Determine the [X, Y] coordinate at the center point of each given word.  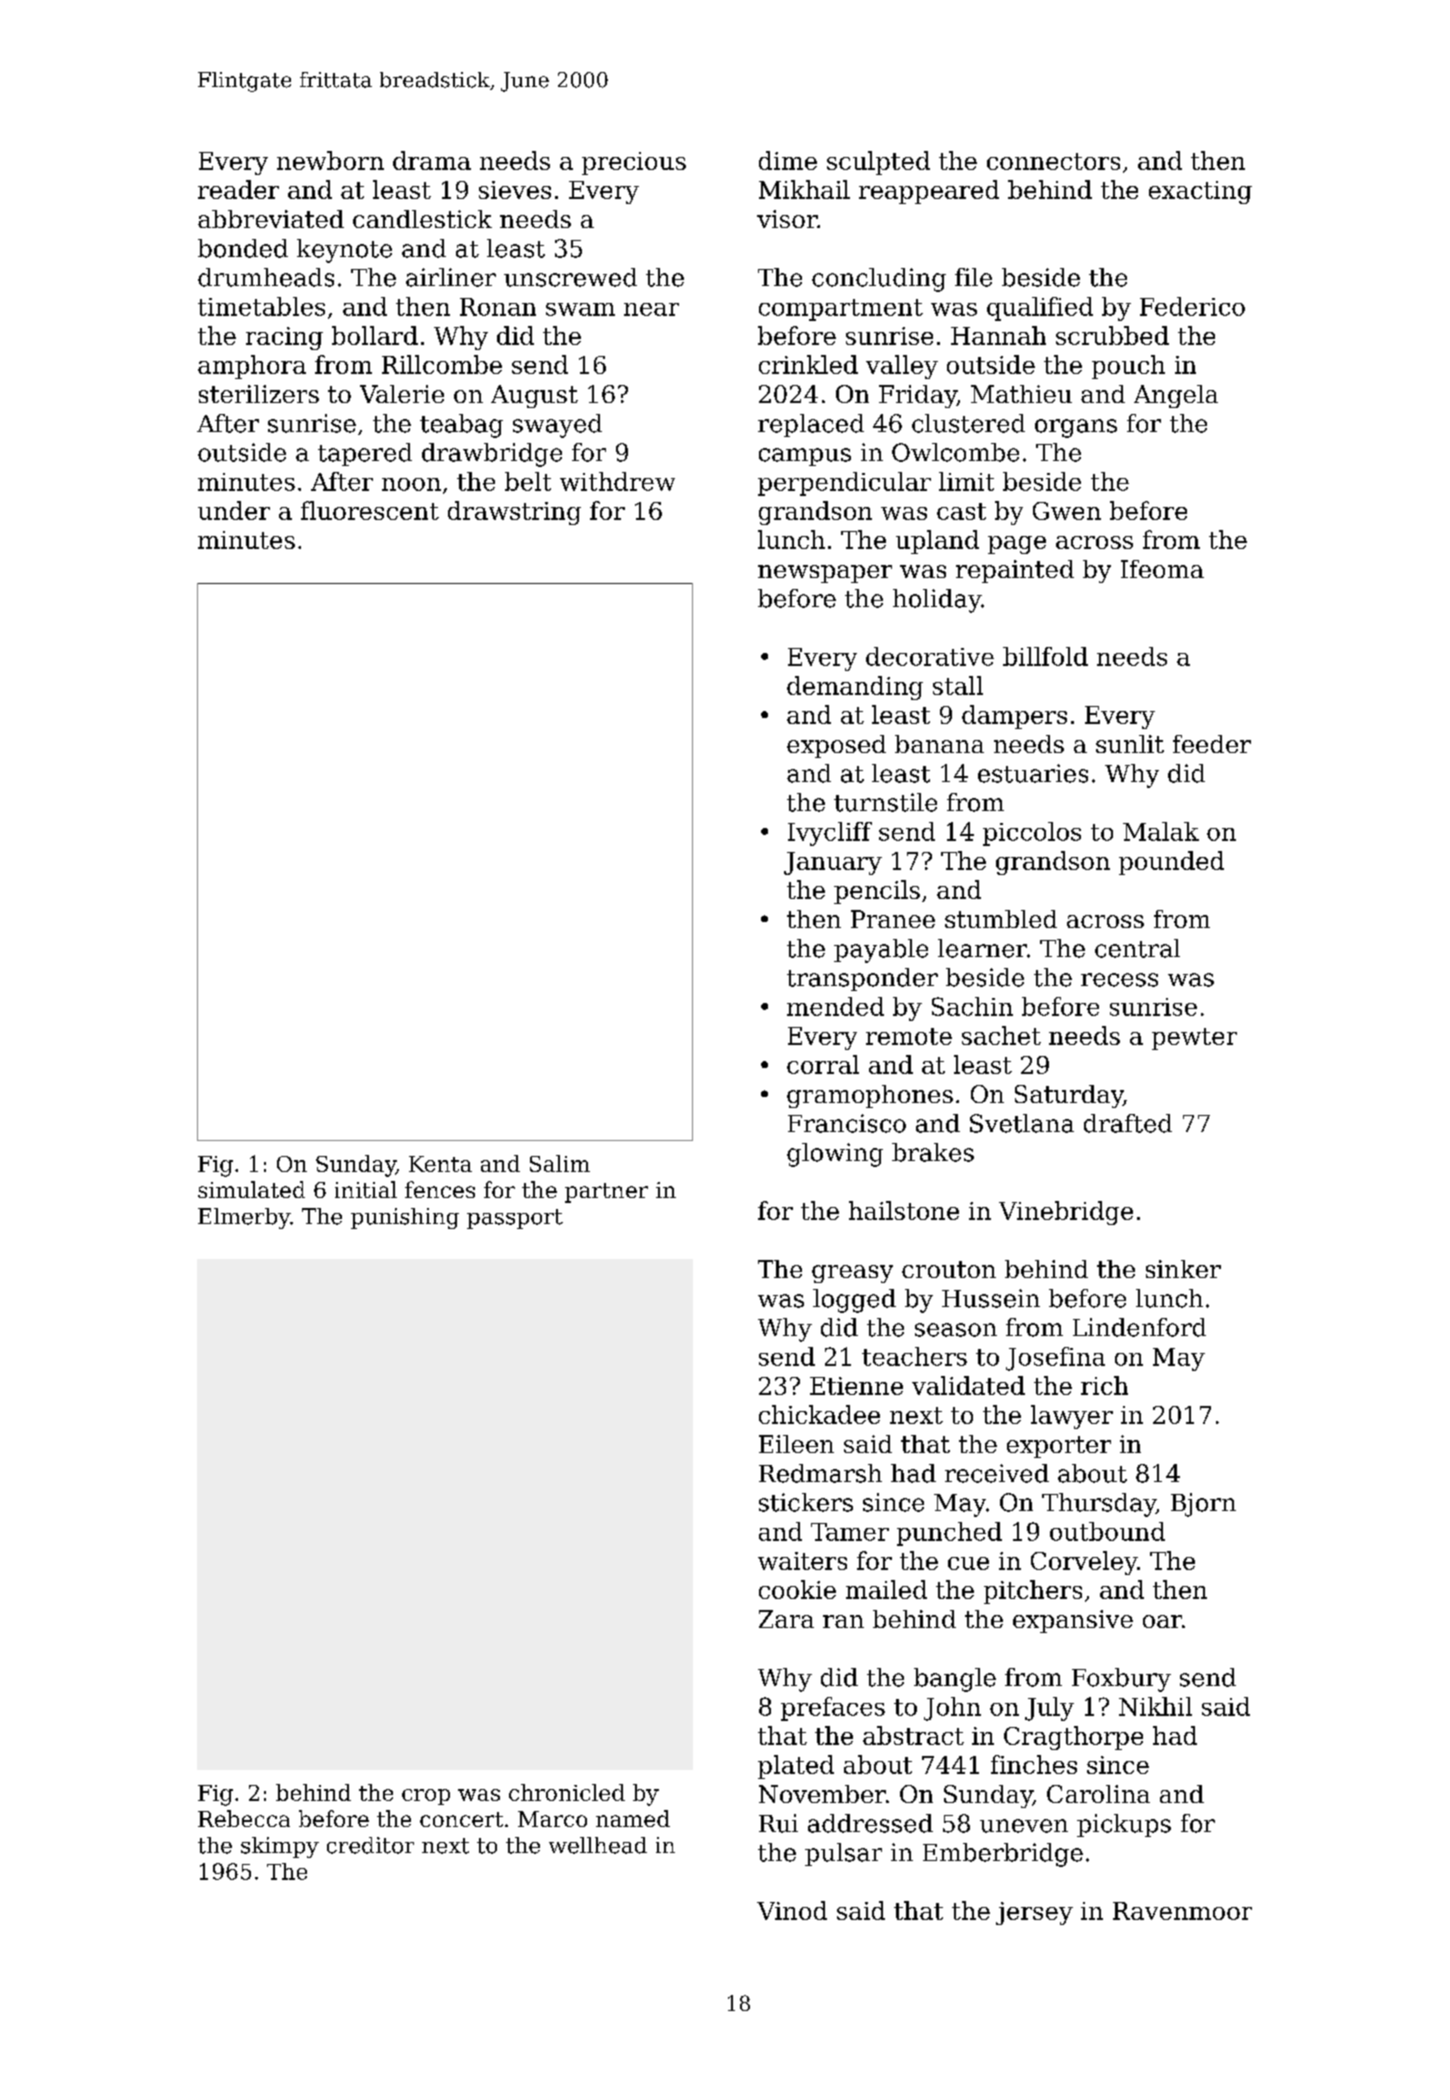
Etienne [856, 1386]
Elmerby [244, 1218]
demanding [855, 688]
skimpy [280, 1847]
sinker [1183, 1269]
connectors [1053, 161]
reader [238, 189]
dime [788, 160]
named [633, 1818]
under [234, 510]
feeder [1212, 744]
